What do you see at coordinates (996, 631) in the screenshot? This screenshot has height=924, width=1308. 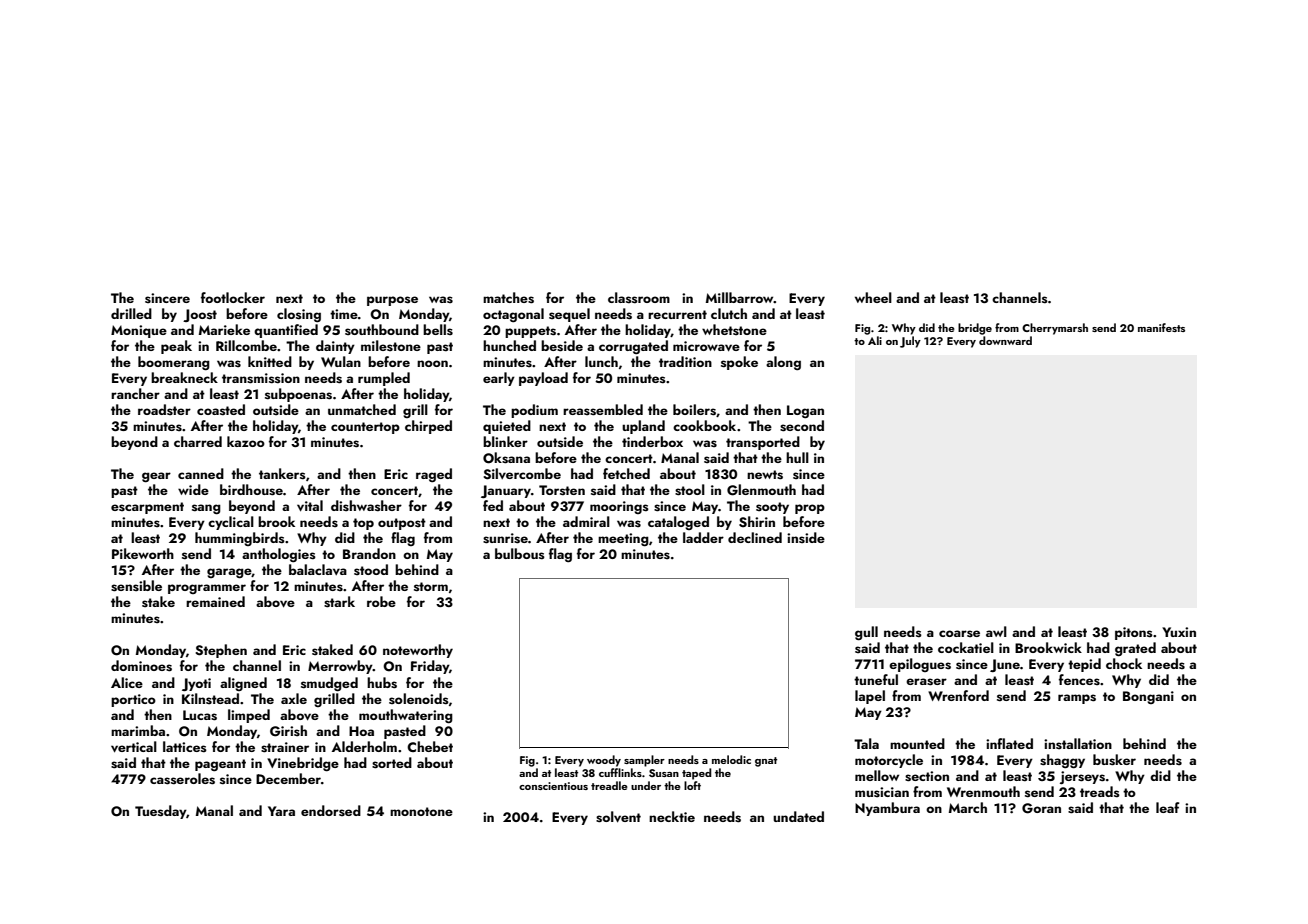 I see `awl` at bounding box center [996, 631].
